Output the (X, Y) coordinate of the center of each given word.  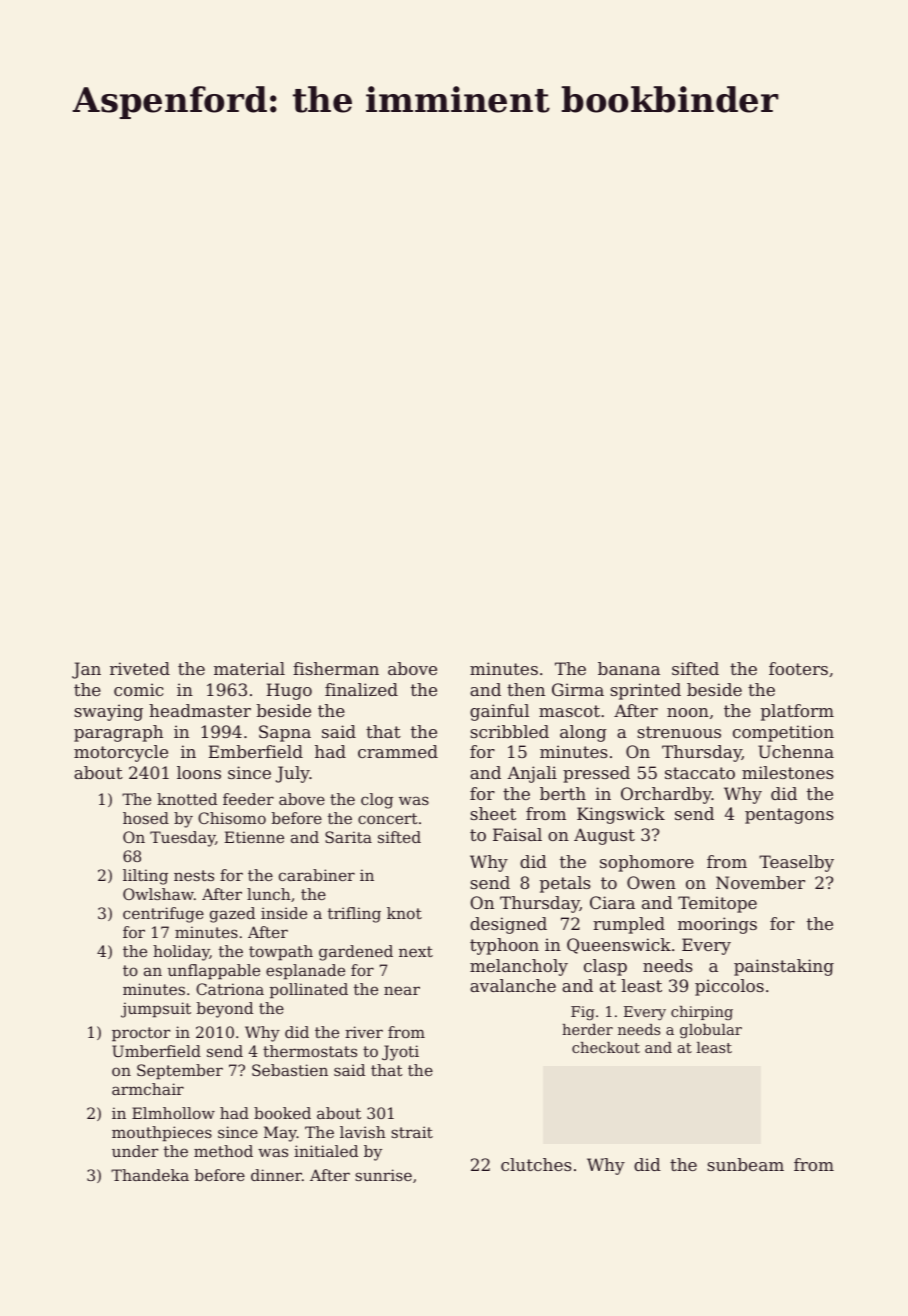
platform (797, 712)
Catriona (230, 989)
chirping (702, 1013)
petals (565, 884)
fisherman (336, 668)
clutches (536, 1164)
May (280, 1134)
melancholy (519, 967)
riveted (140, 668)
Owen (651, 882)
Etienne (254, 837)
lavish (363, 1132)
